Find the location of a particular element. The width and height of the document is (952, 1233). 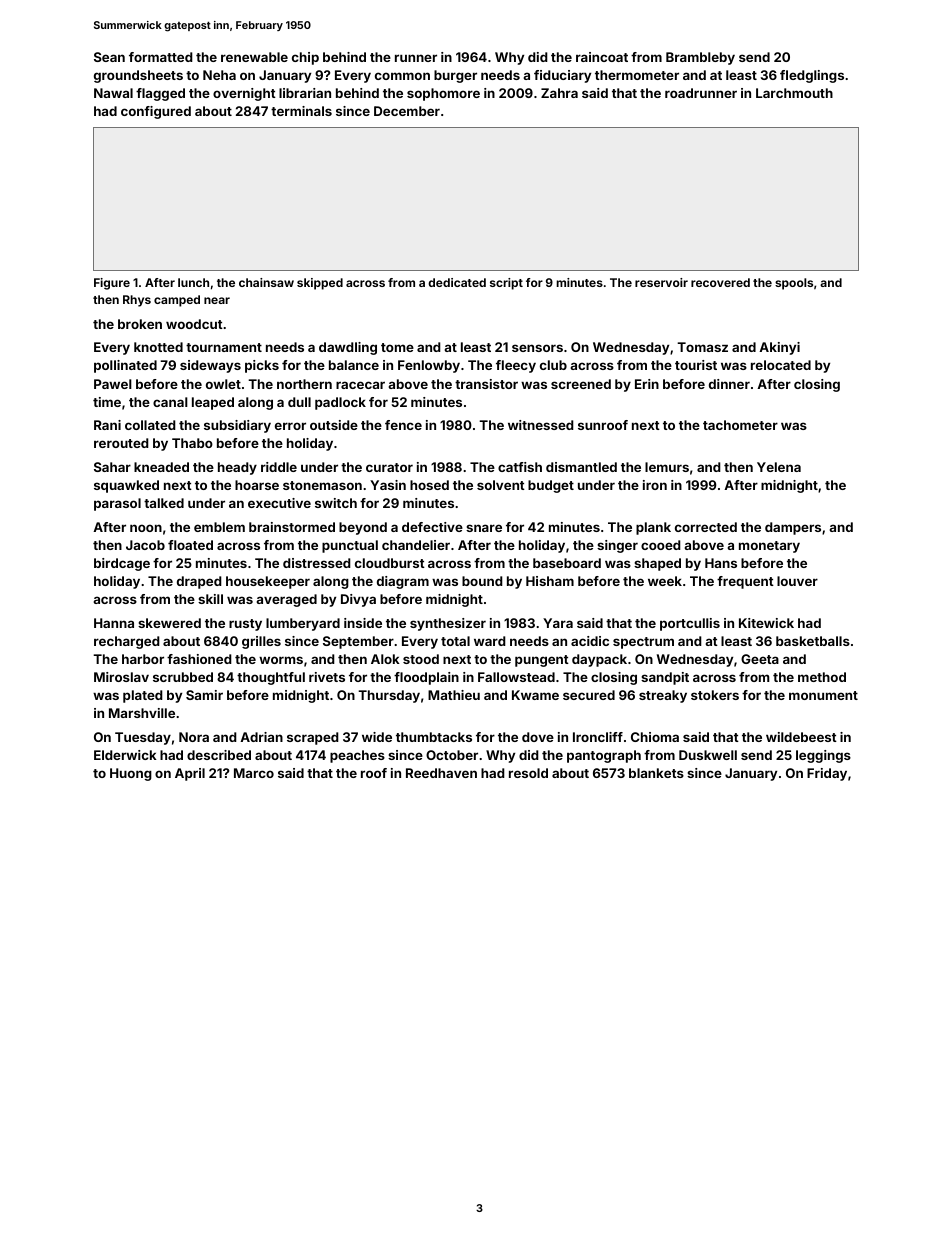

renewable is located at coordinates (254, 57).
